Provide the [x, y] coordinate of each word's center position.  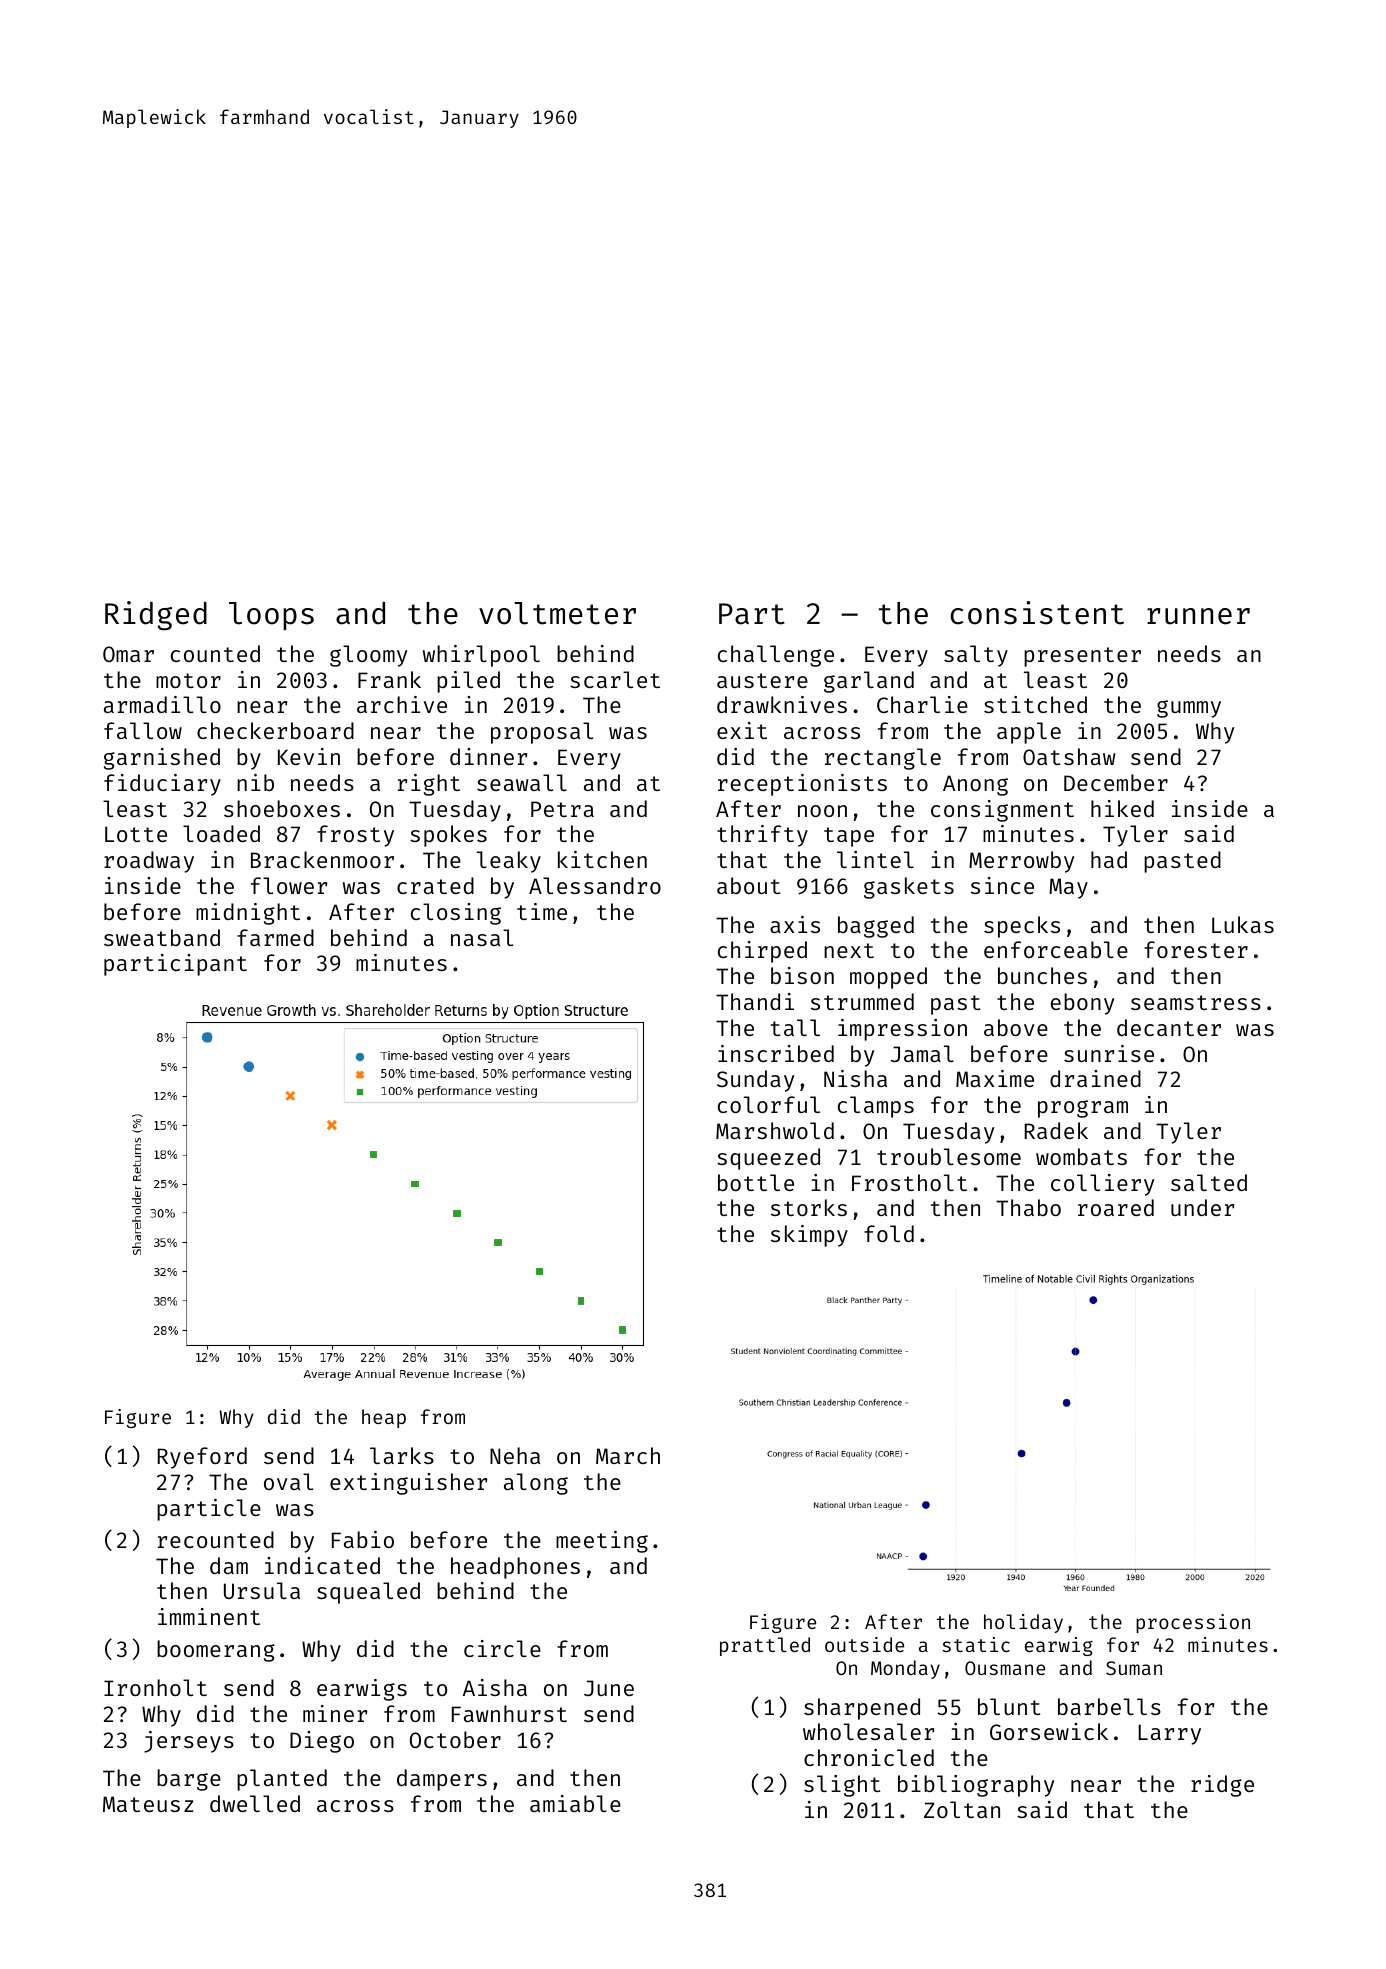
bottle [756, 1182]
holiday [1023, 1623]
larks [402, 1455]
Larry [1170, 1734]
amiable [575, 1803]
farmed [275, 937]
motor [188, 680]
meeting [602, 1542]
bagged [876, 927]
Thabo [1028, 1207]
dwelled [255, 1803]
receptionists [802, 785]
